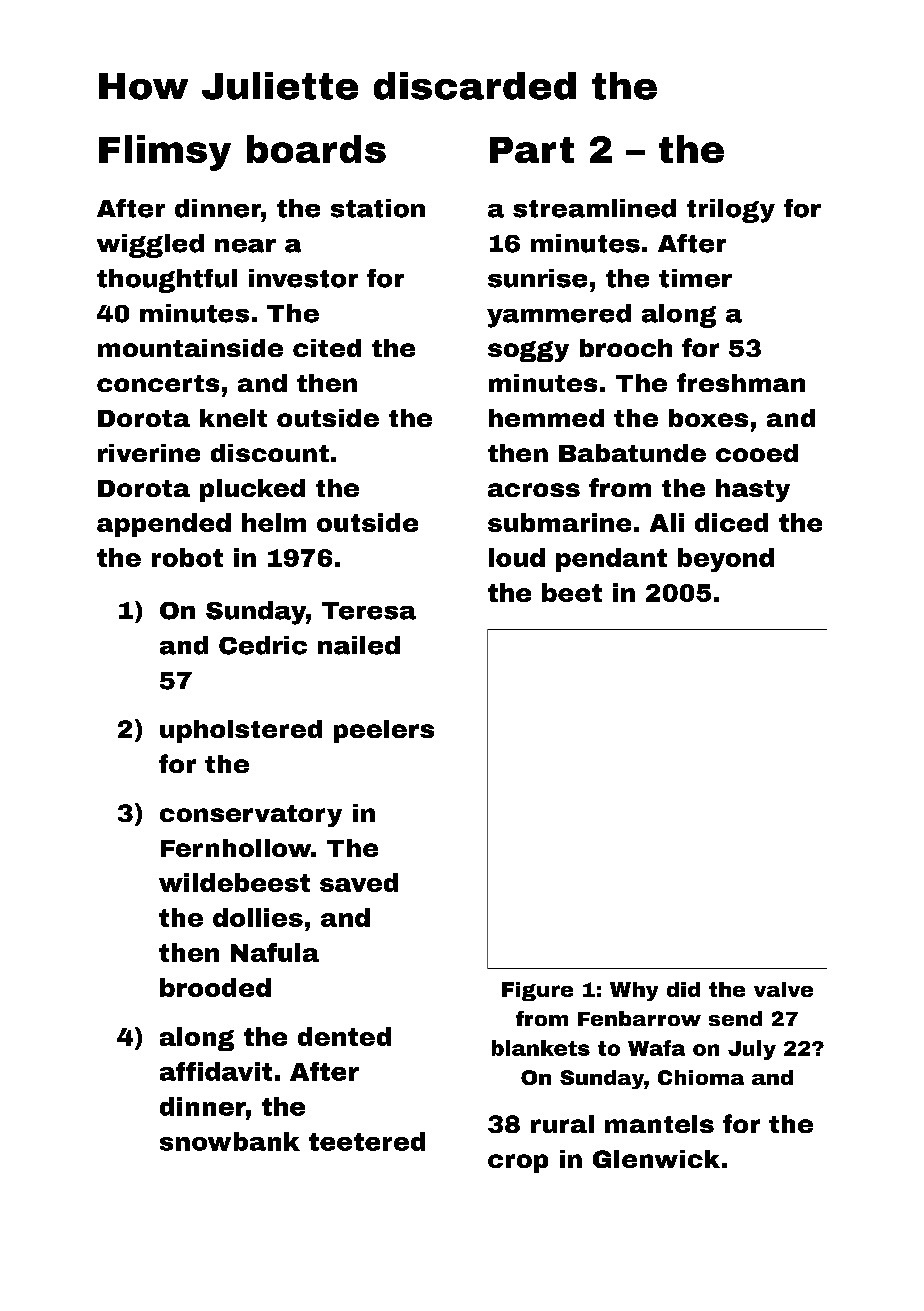  Describe the element at coordinates (359, 882) in the screenshot. I see `saved` at that location.
